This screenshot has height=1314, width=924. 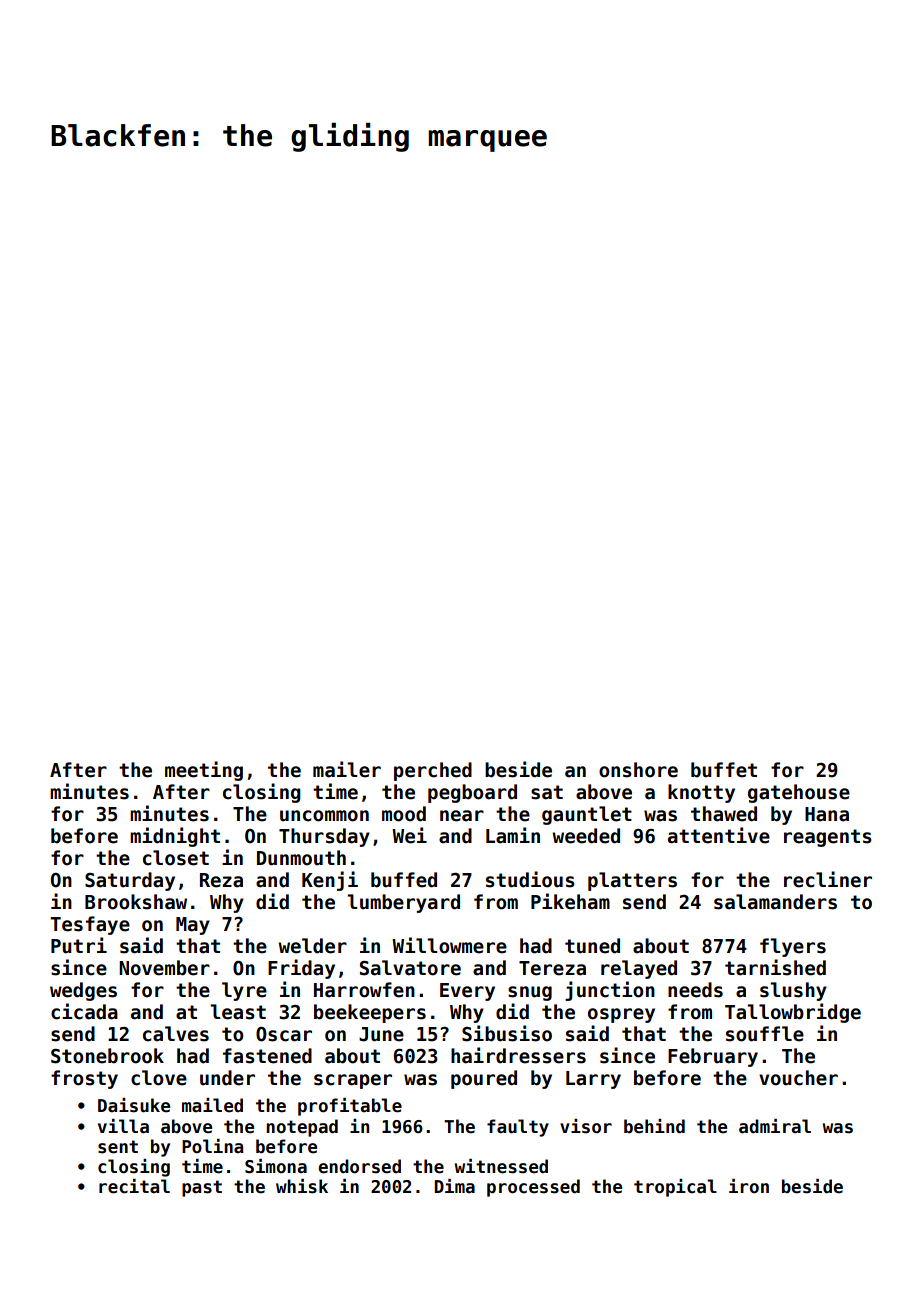 I want to click on Saturday, so click(x=130, y=881).
